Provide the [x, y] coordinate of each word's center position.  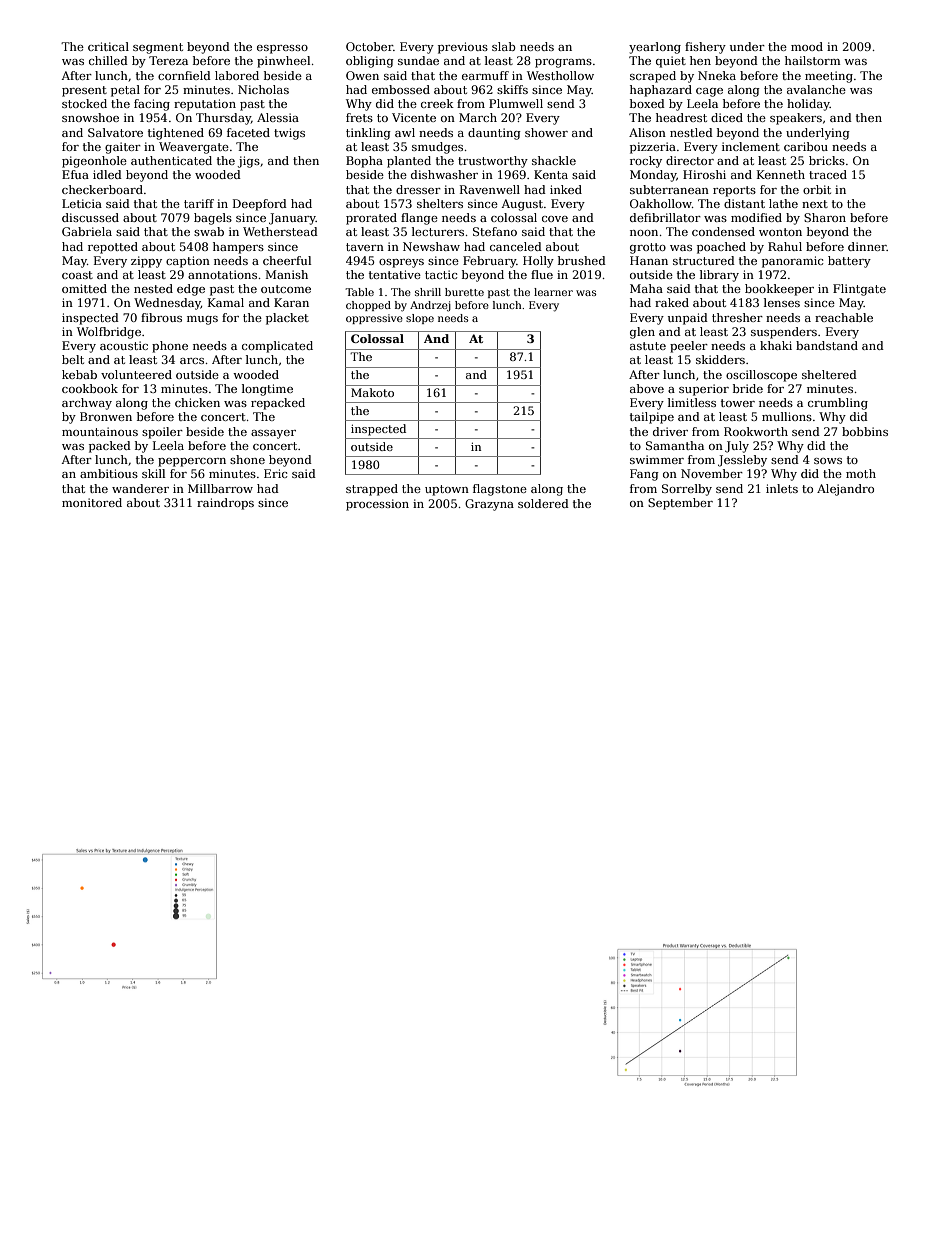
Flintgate [859, 290]
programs [563, 63]
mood [807, 46]
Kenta [551, 174]
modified [756, 217]
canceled [516, 246]
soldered [543, 503]
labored [237, 75]
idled [107, 174]
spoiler [162, 433]
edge [191, 290]
